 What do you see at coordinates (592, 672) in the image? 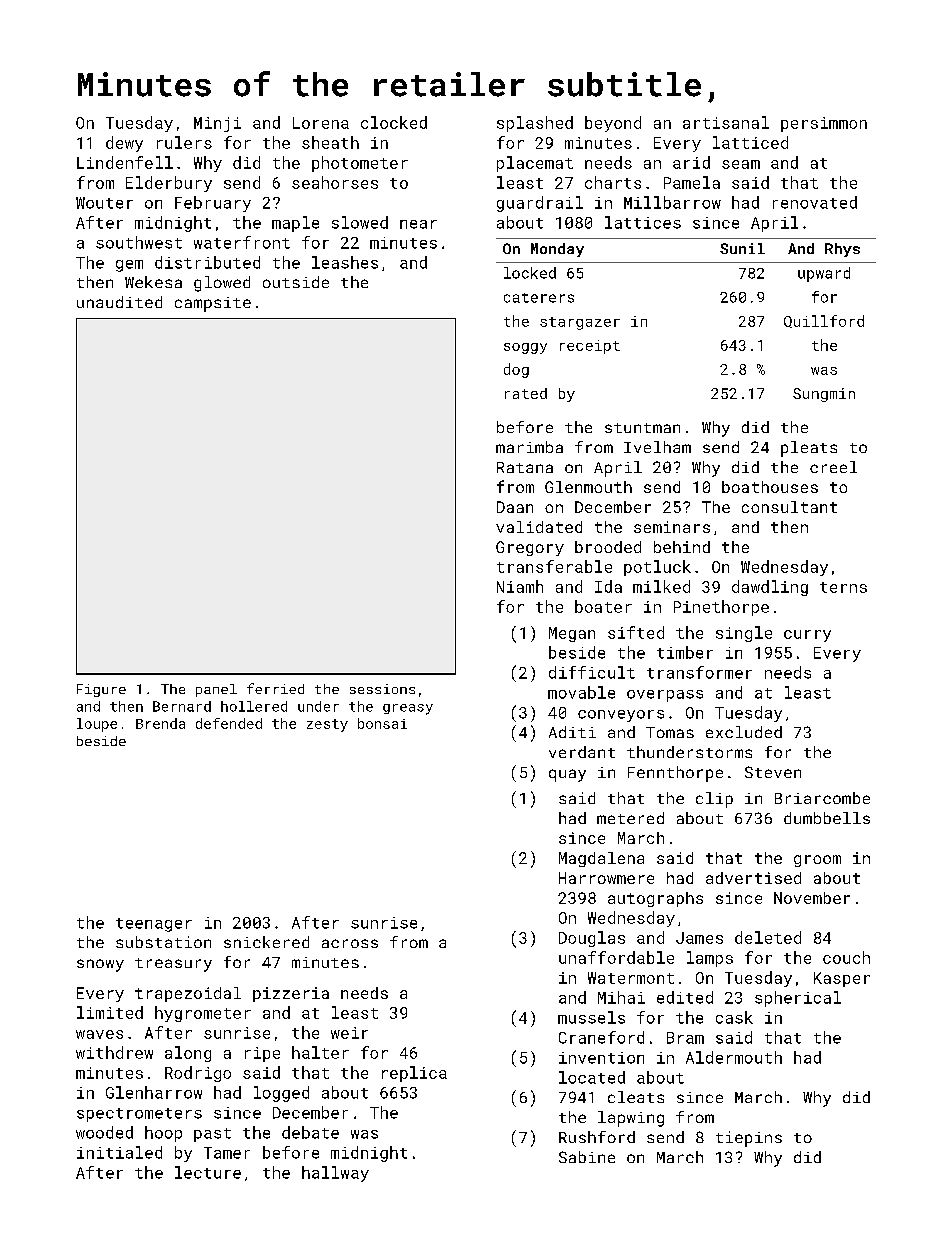
I see `difficult` at bounding box center [592, 672].
